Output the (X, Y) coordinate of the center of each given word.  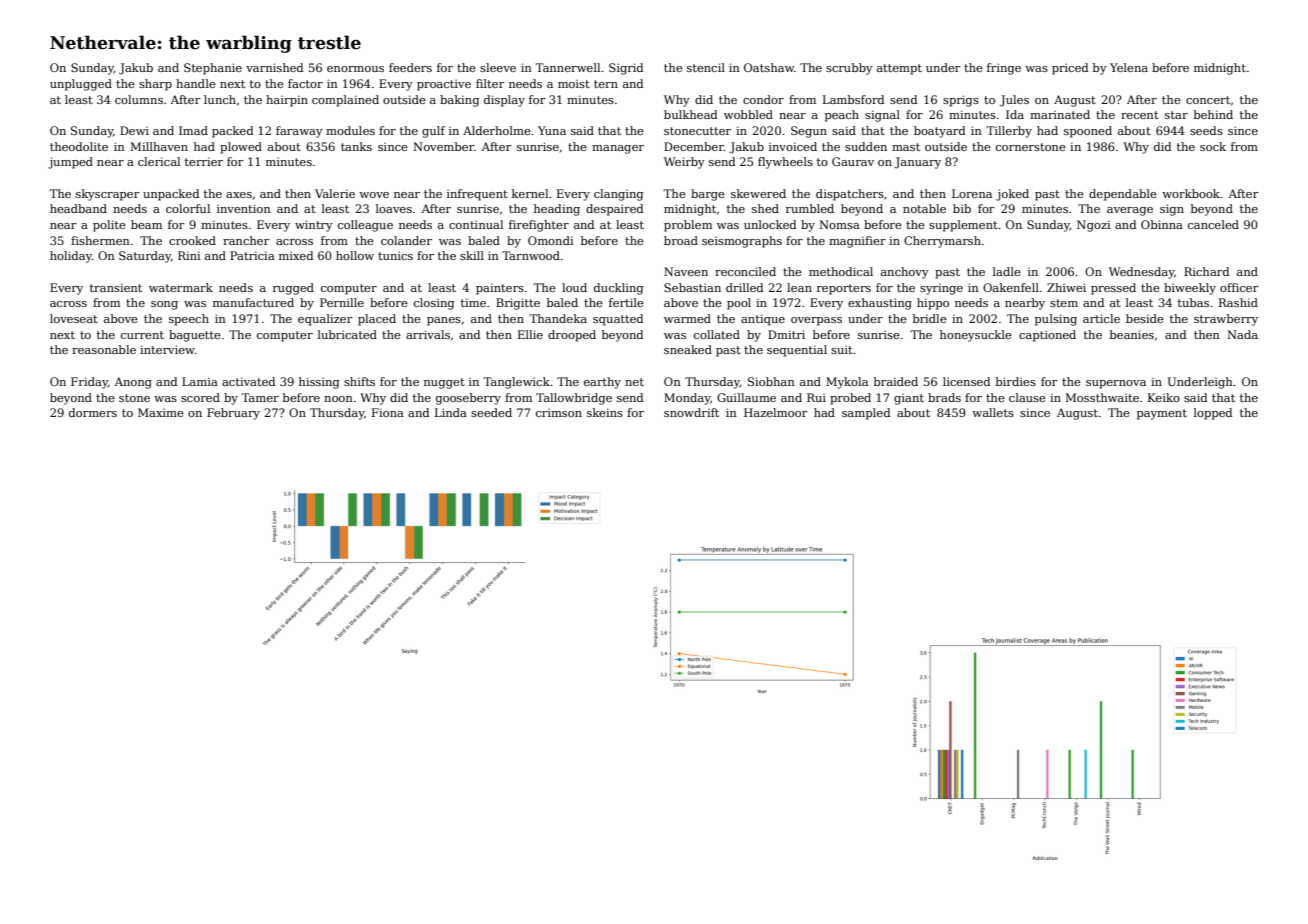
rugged (293, 289)
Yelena (1129, 67)
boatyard (939, 132)
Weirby (684, 163)
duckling (618, 289)
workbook (1191, 193)
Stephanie (213, 69)
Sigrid (626, 69)
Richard (1206, 271)
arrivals (428, 334)
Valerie (335, 193)
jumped (70, 163)
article (1101, 318)
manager (618, 149)
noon (338, 399)
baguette (195, 336)
